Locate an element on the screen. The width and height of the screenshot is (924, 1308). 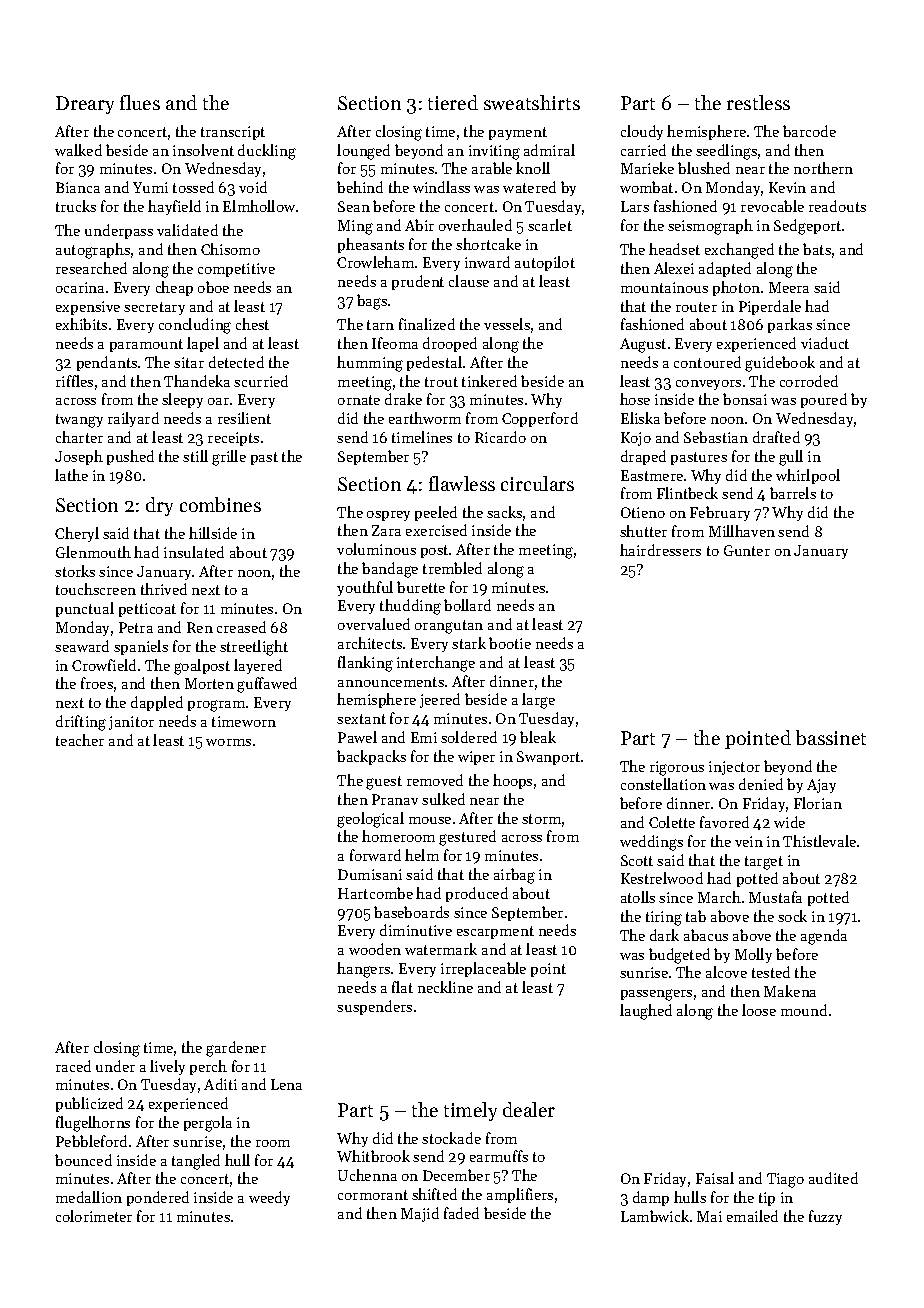
viaduct is located at coordinates (825, 343).
